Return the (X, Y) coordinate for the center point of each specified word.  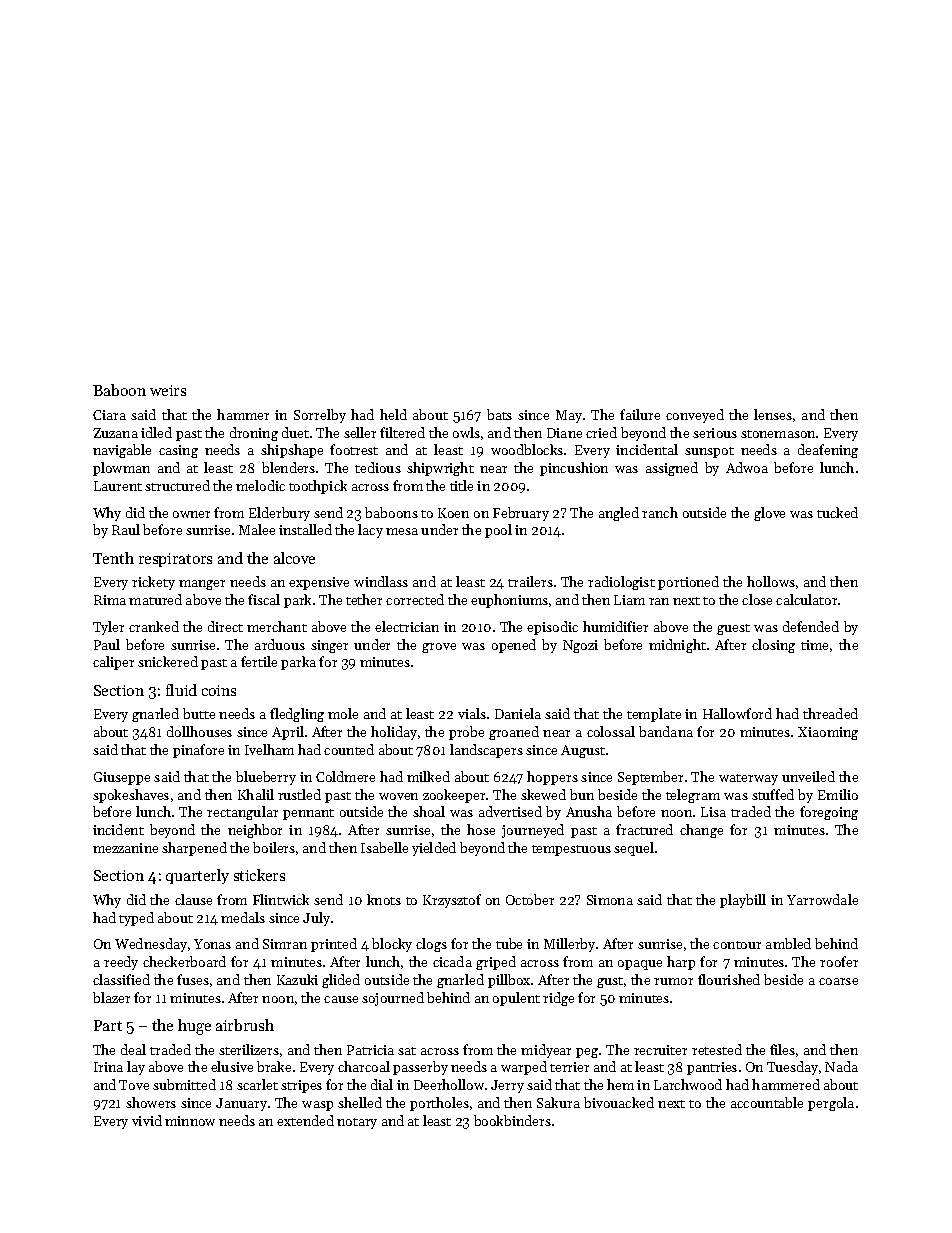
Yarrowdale (822, 899)
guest (733, 629)
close (757, 599)
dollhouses (199, 731)
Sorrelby (320, 416)
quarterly (197, 876)
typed (136, 919)
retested (717, 1049)
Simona (610, 900)
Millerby (569, 945)
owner (191, 514)
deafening (828, 451)
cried (601, 432)
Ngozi (580, 646)
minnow (190, 1121)
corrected (415, 599)
